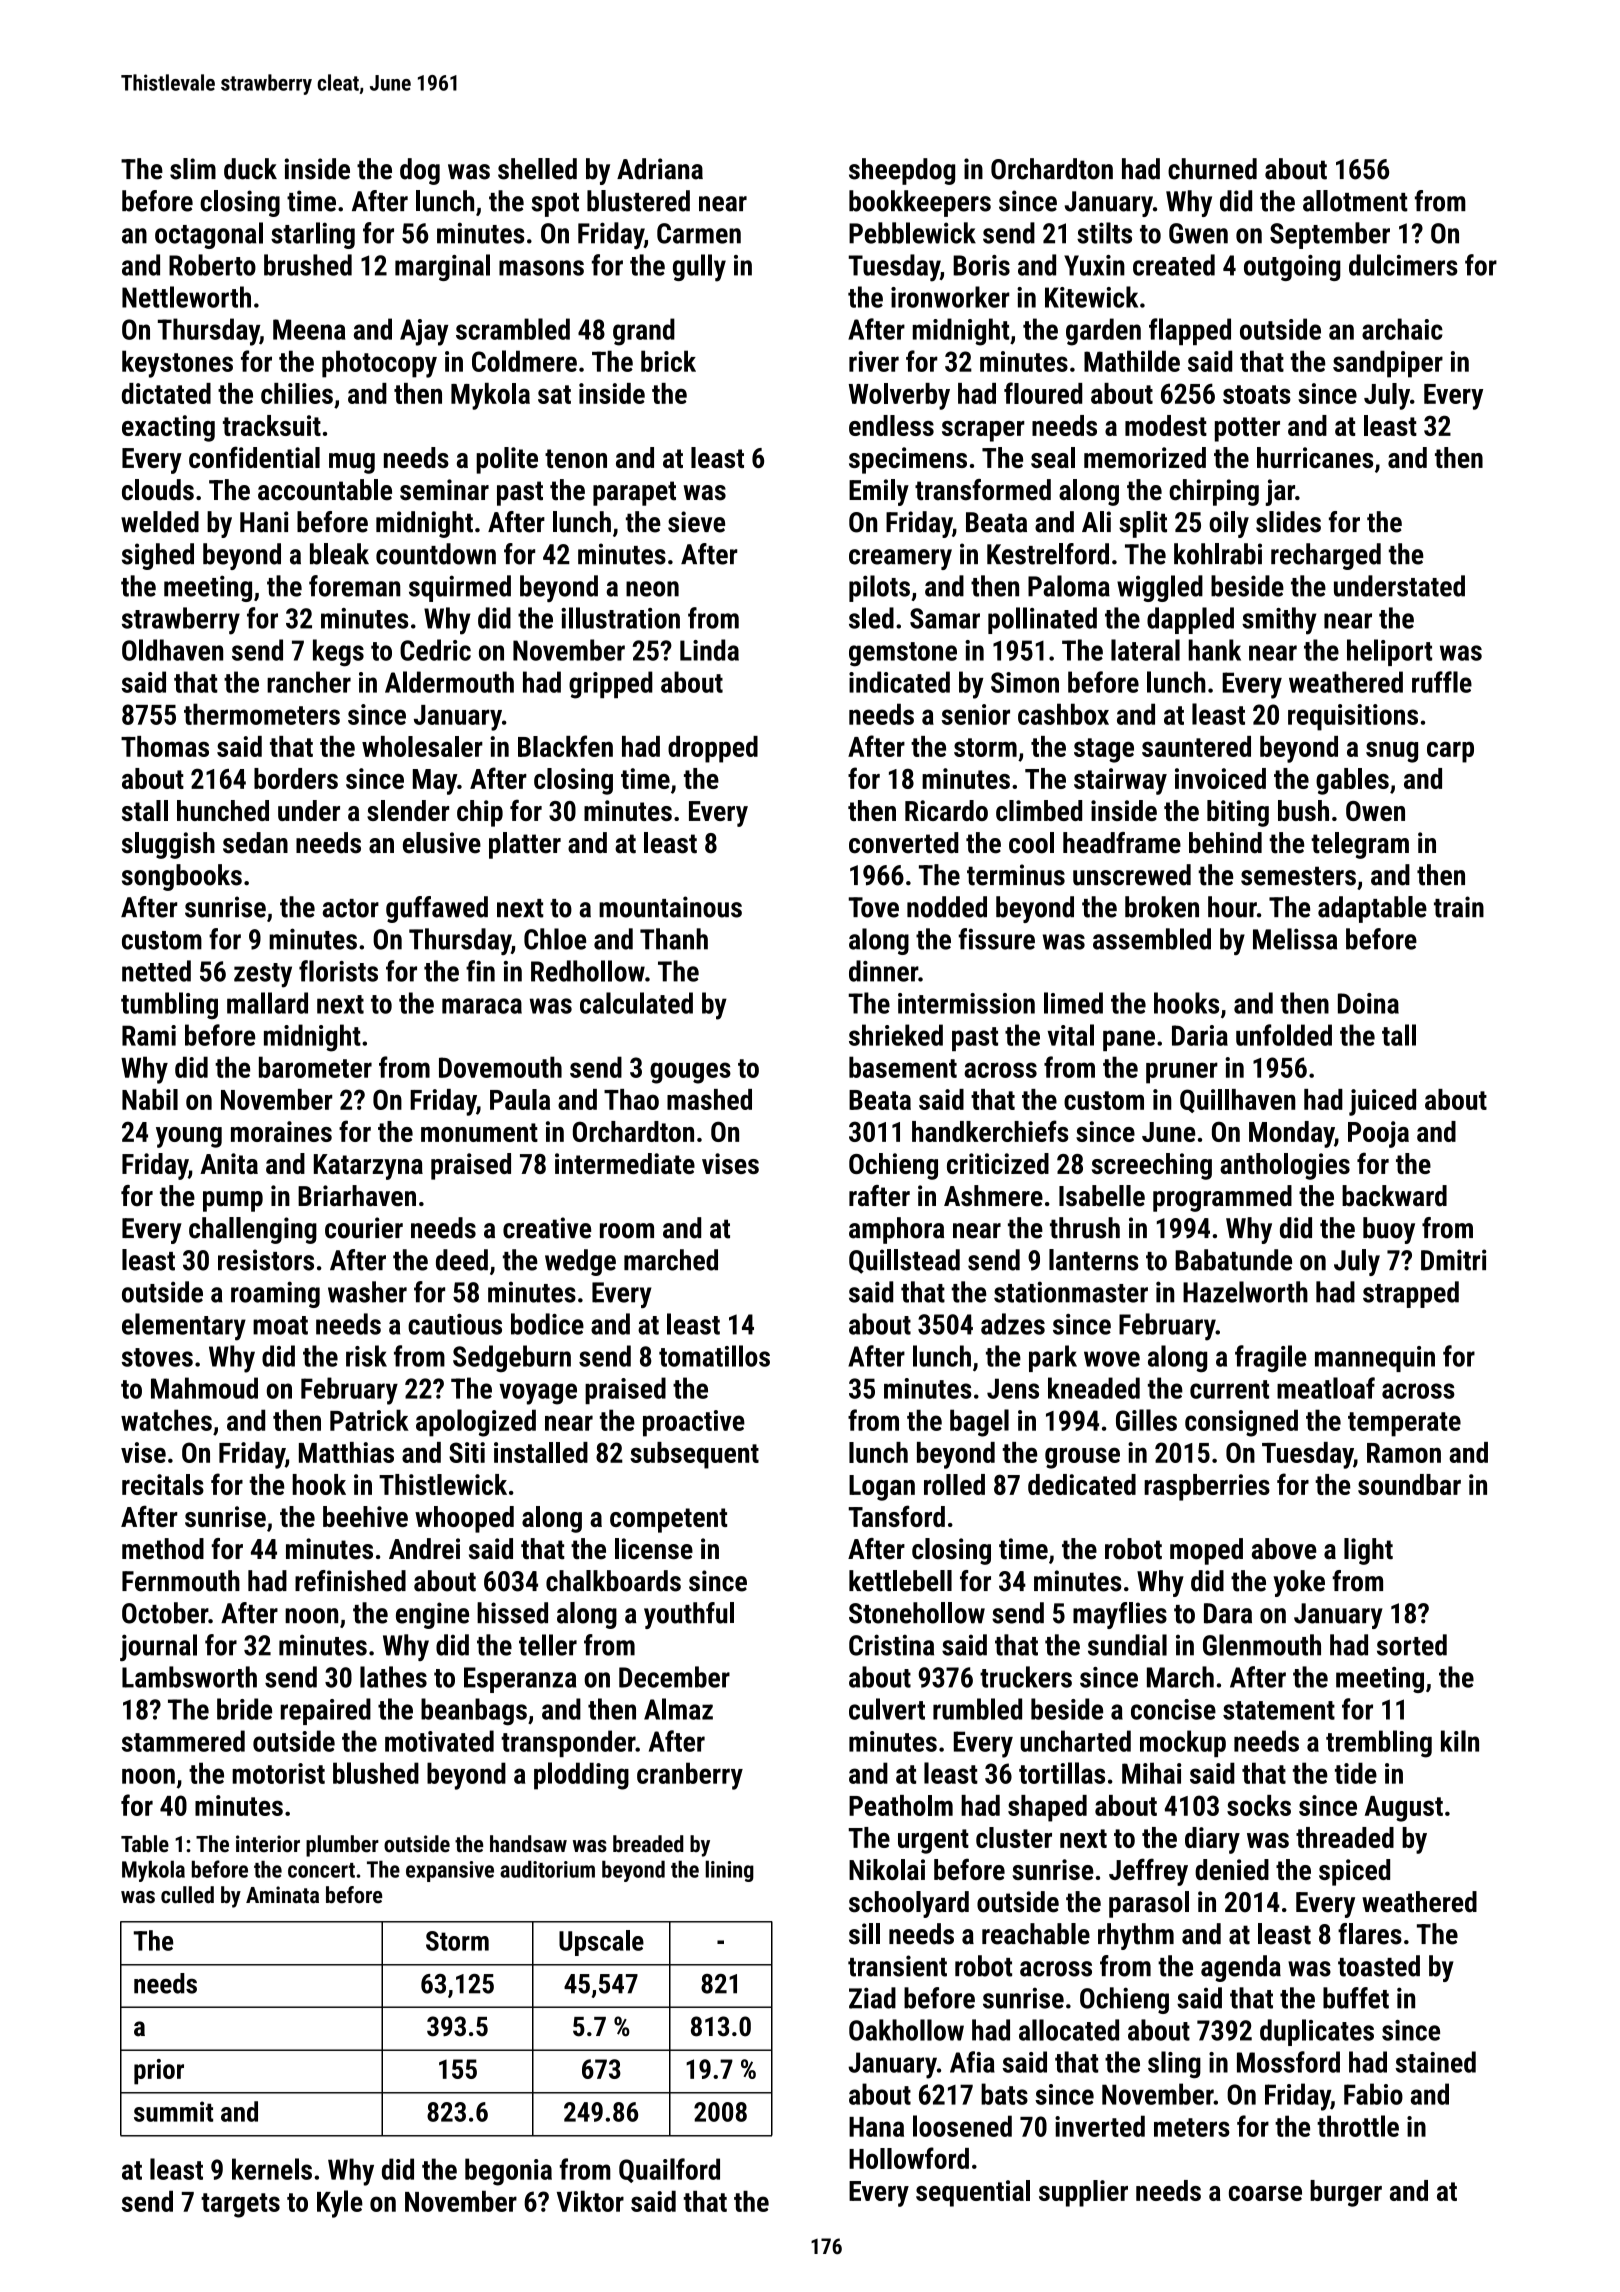 This screenshot has height=2292, width=1620. Describe the element at coordinates (709, 1099) in the screenshot. I see `mashed` at that location.
